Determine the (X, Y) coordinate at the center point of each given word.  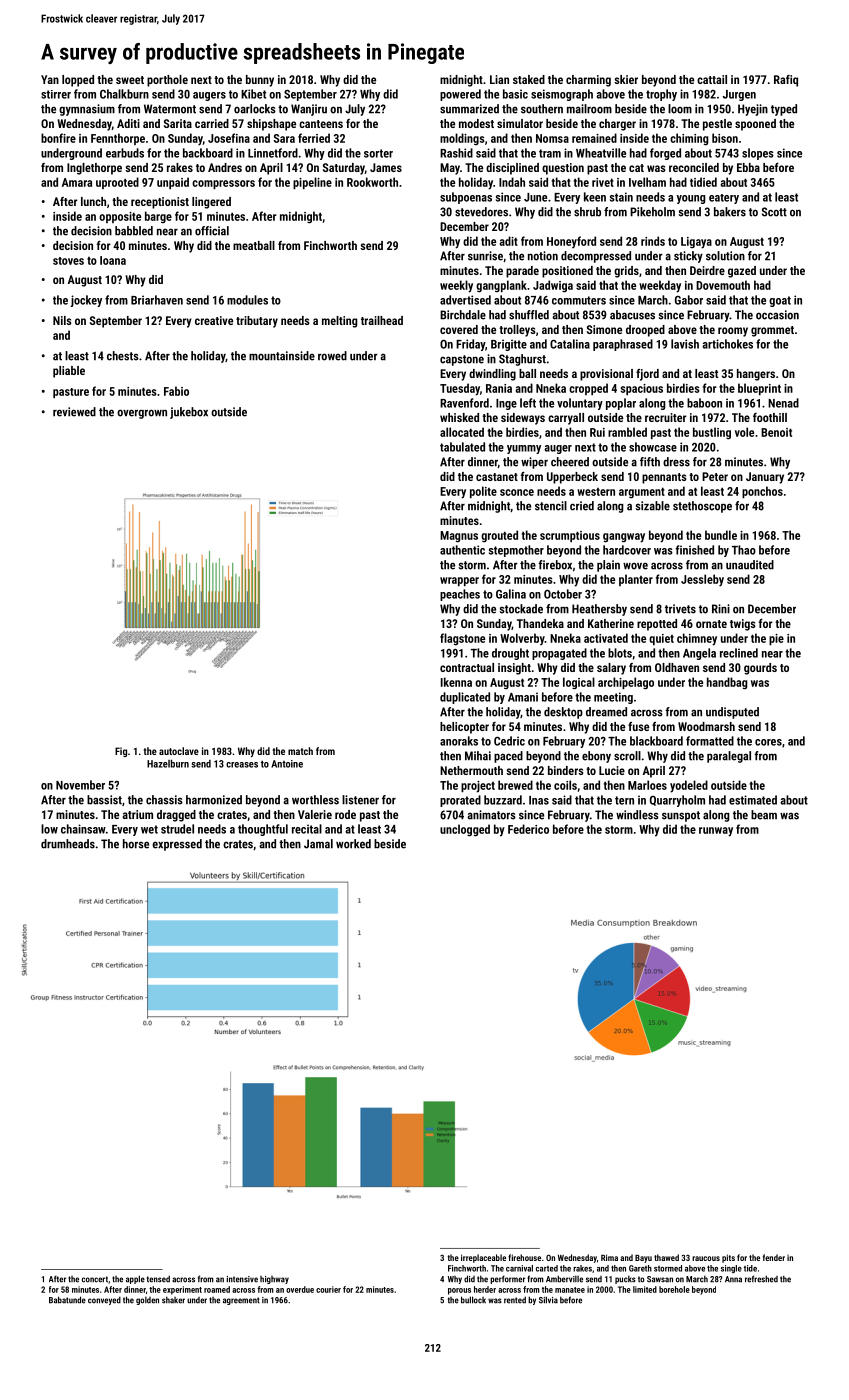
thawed (666, 1257)
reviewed (74, 412)
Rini (721, 609)
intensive (242, 1279)
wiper (534, 463)
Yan (50, 79)
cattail (712, 79)
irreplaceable (483, 1258)
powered (460, 95)
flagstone (462, 639)
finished (694, 550)
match (300, 751)
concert (95, 1279)
